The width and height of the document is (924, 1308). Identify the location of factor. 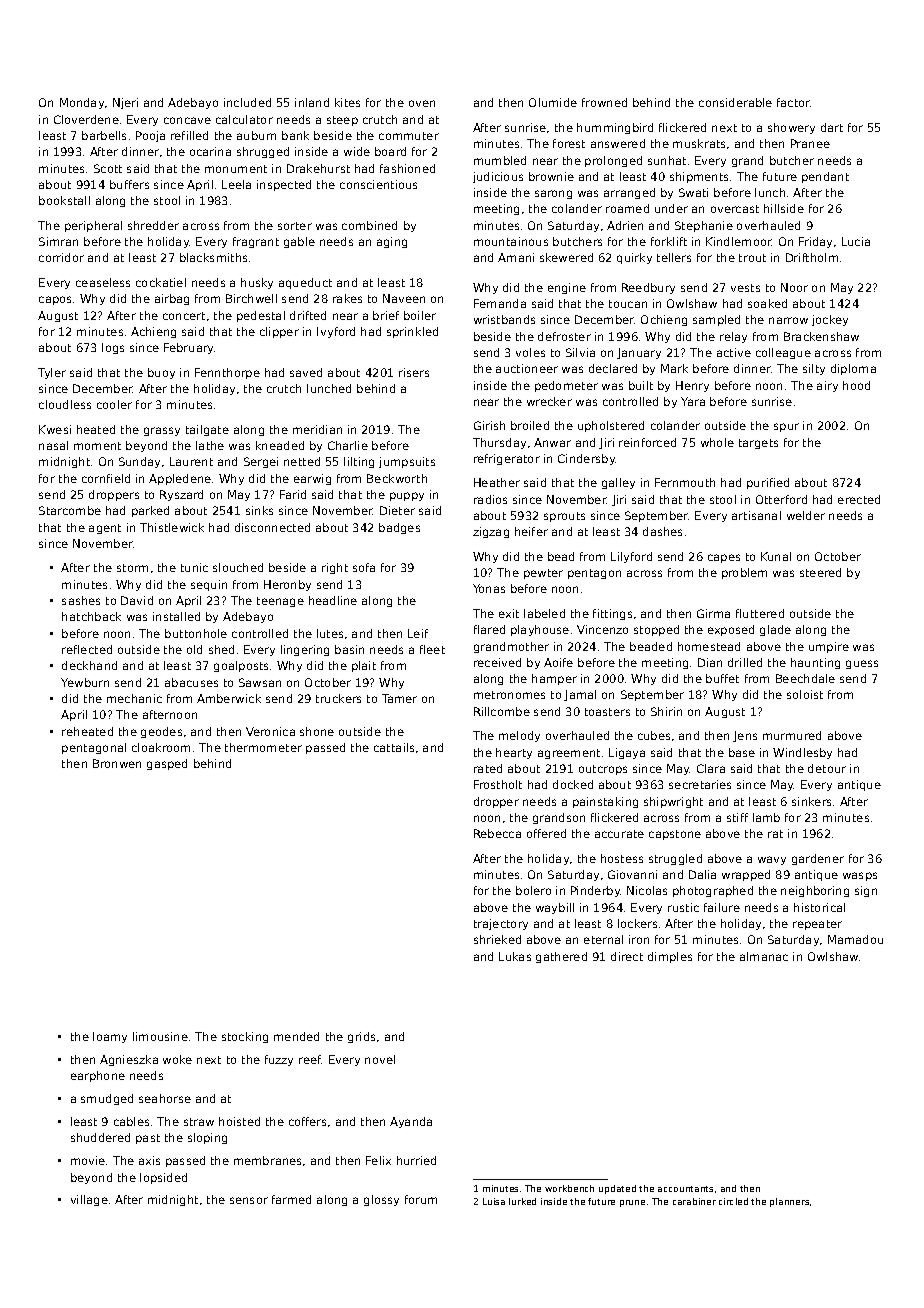
(794, 102).
